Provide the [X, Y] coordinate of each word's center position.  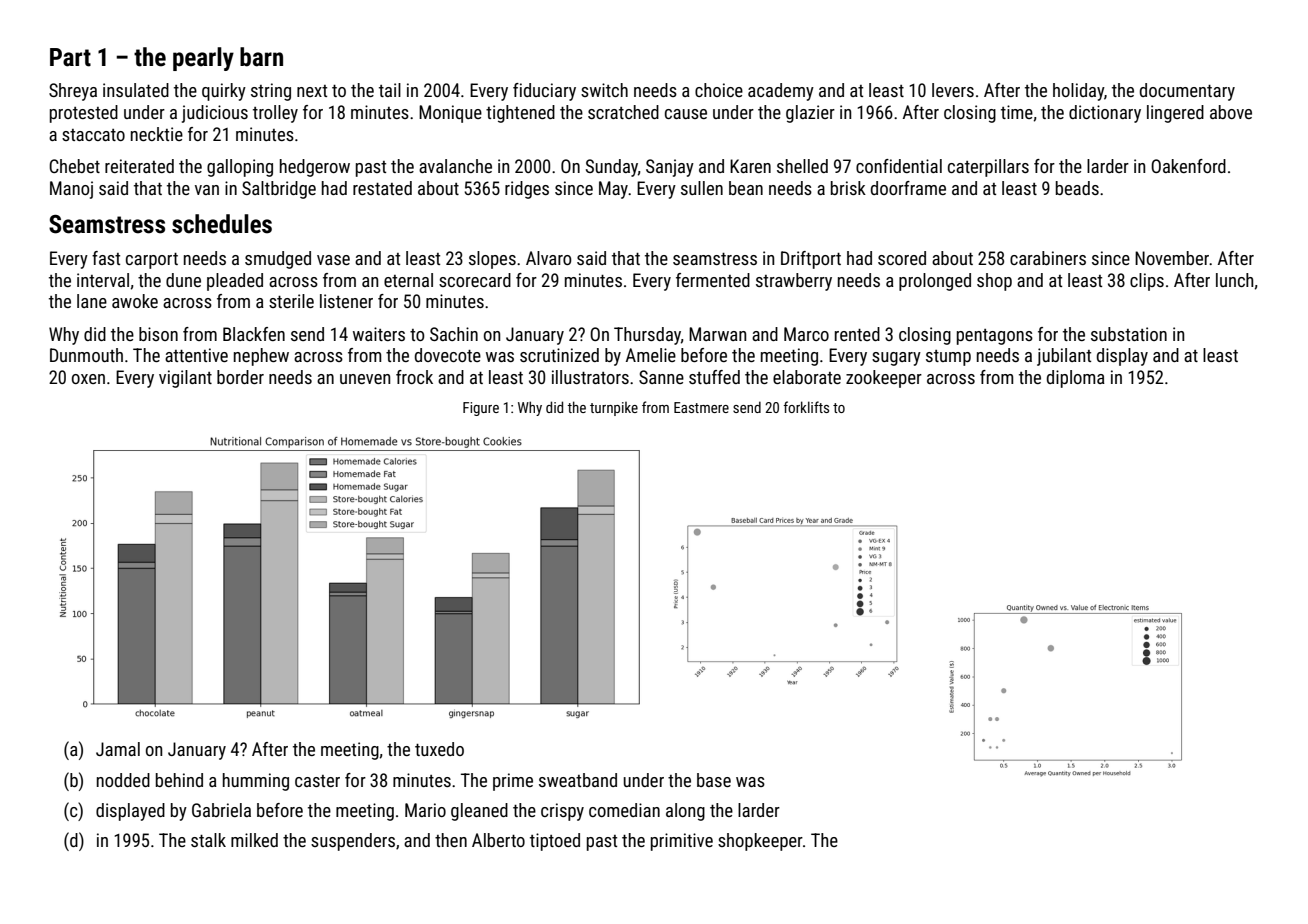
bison [158, 334]
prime [513, 782]
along [685, 812]
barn [261, 57]
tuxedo [439, 749]
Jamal [118, 749]
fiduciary [544, 92]
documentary [1187, 92]
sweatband [578, 780]
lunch [1234, 280]
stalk [208, 840]
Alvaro [548, 258]
